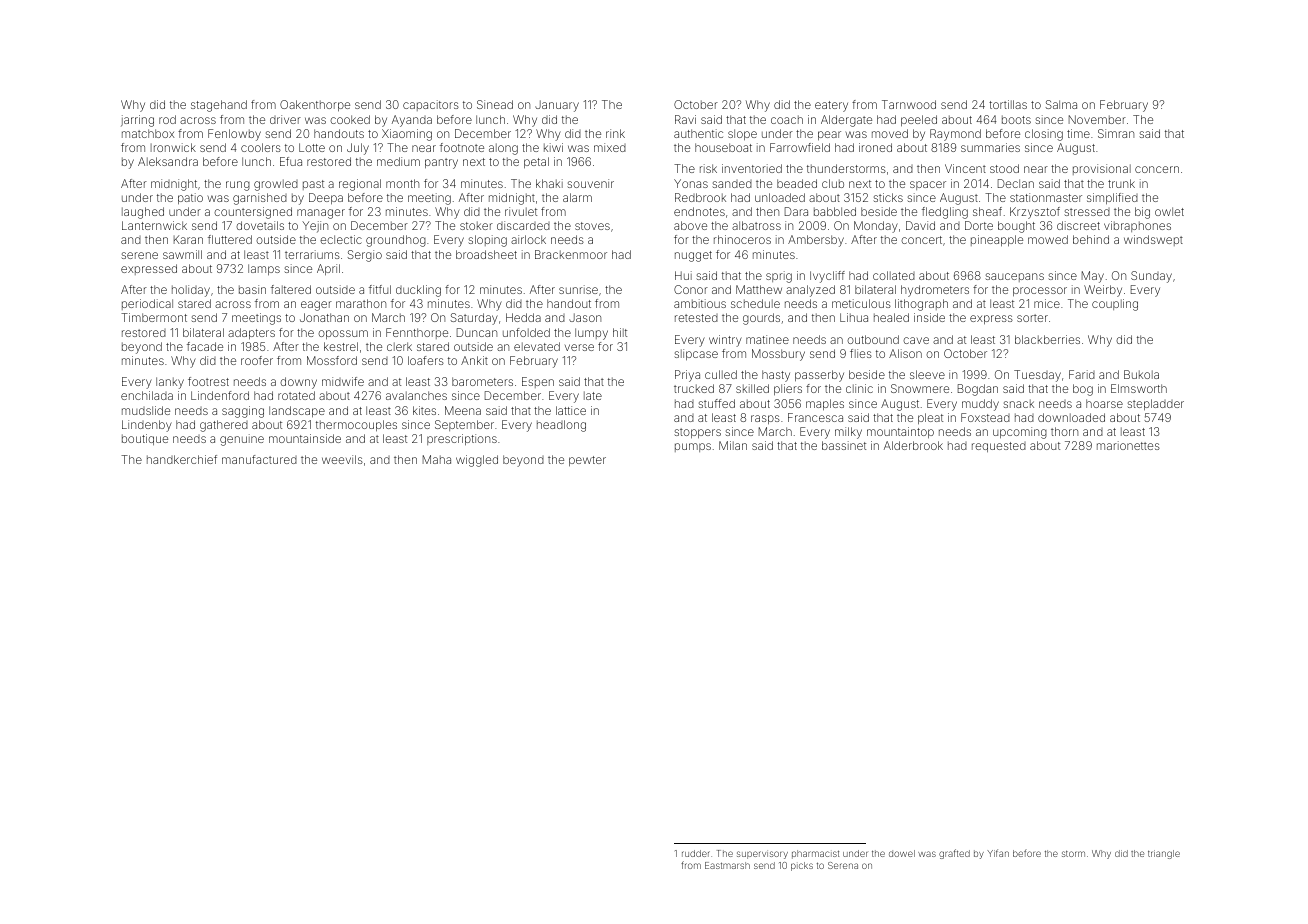 The width and height of the page is (1308, 924). What do you see at coordinates (259, 459) in the page?
I see `manufactured` at bounding box center [259, 459].
